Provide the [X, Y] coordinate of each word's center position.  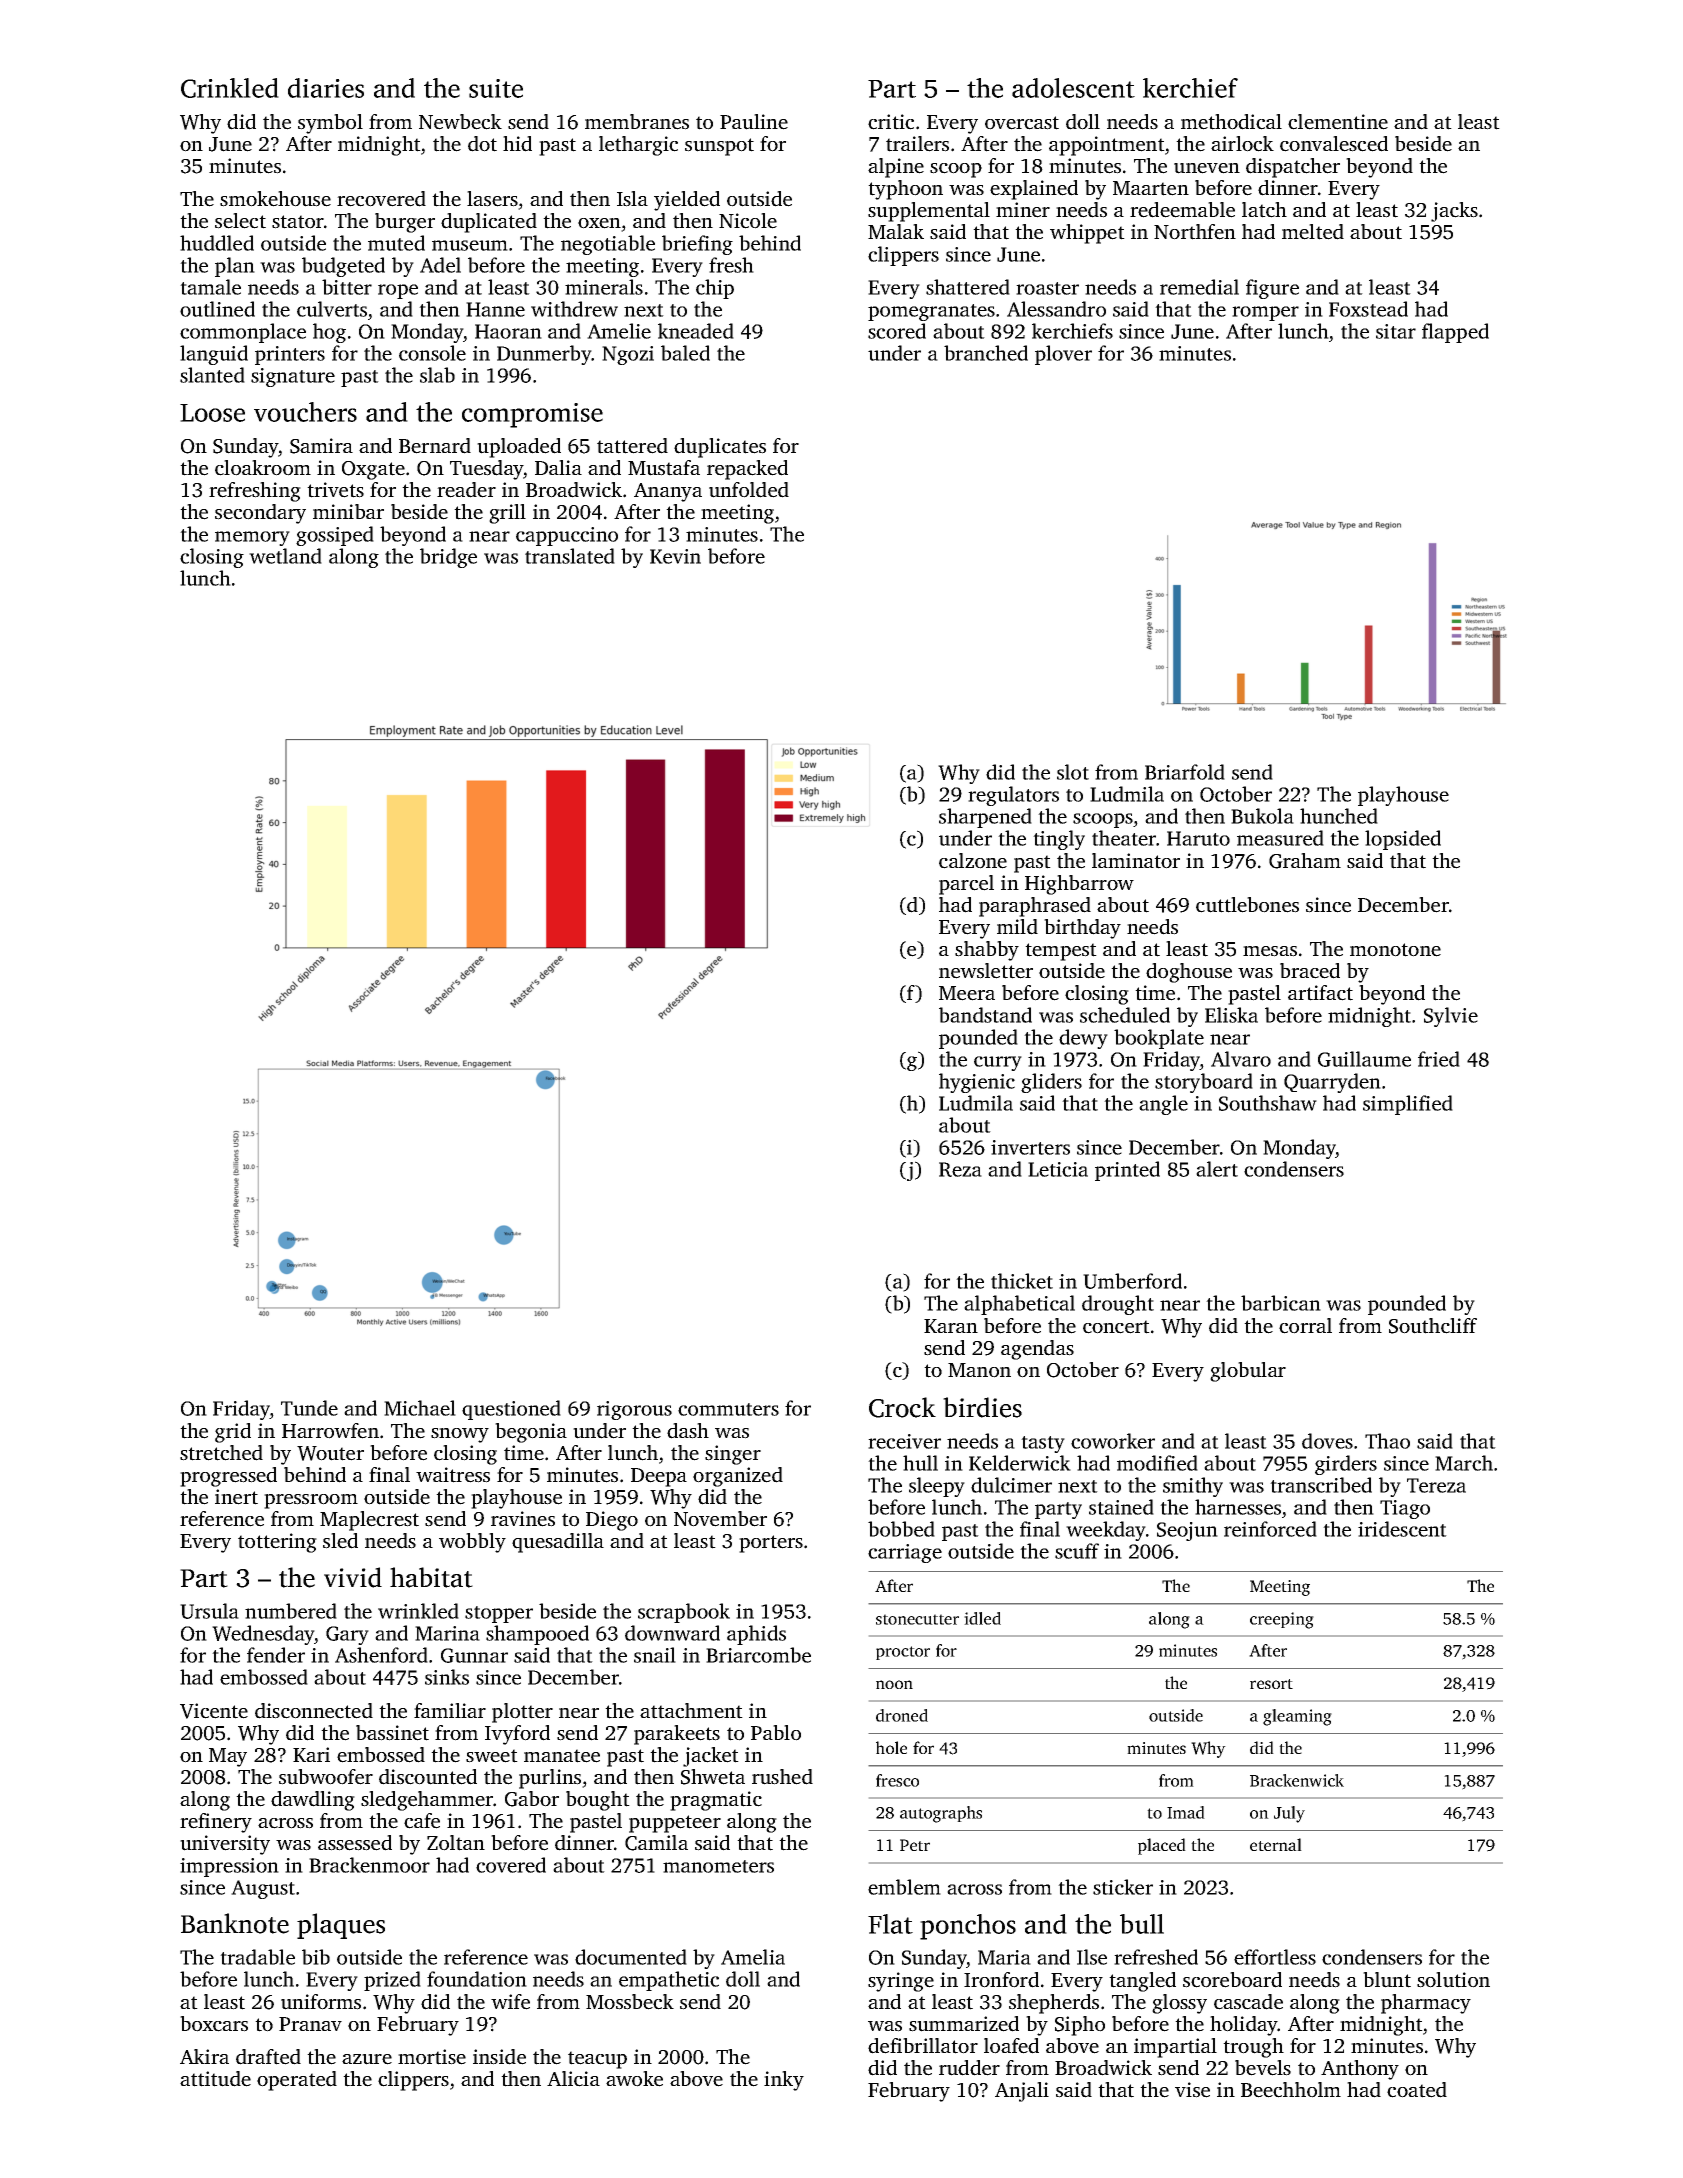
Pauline [754, 122]
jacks [1454, 212]
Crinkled [230, 88]
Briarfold [1185, 772]
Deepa [659, 1477]
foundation [477, 1979]
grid [233, 1433]
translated [570, 556]
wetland [285, 556]
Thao [1387, 1441]
